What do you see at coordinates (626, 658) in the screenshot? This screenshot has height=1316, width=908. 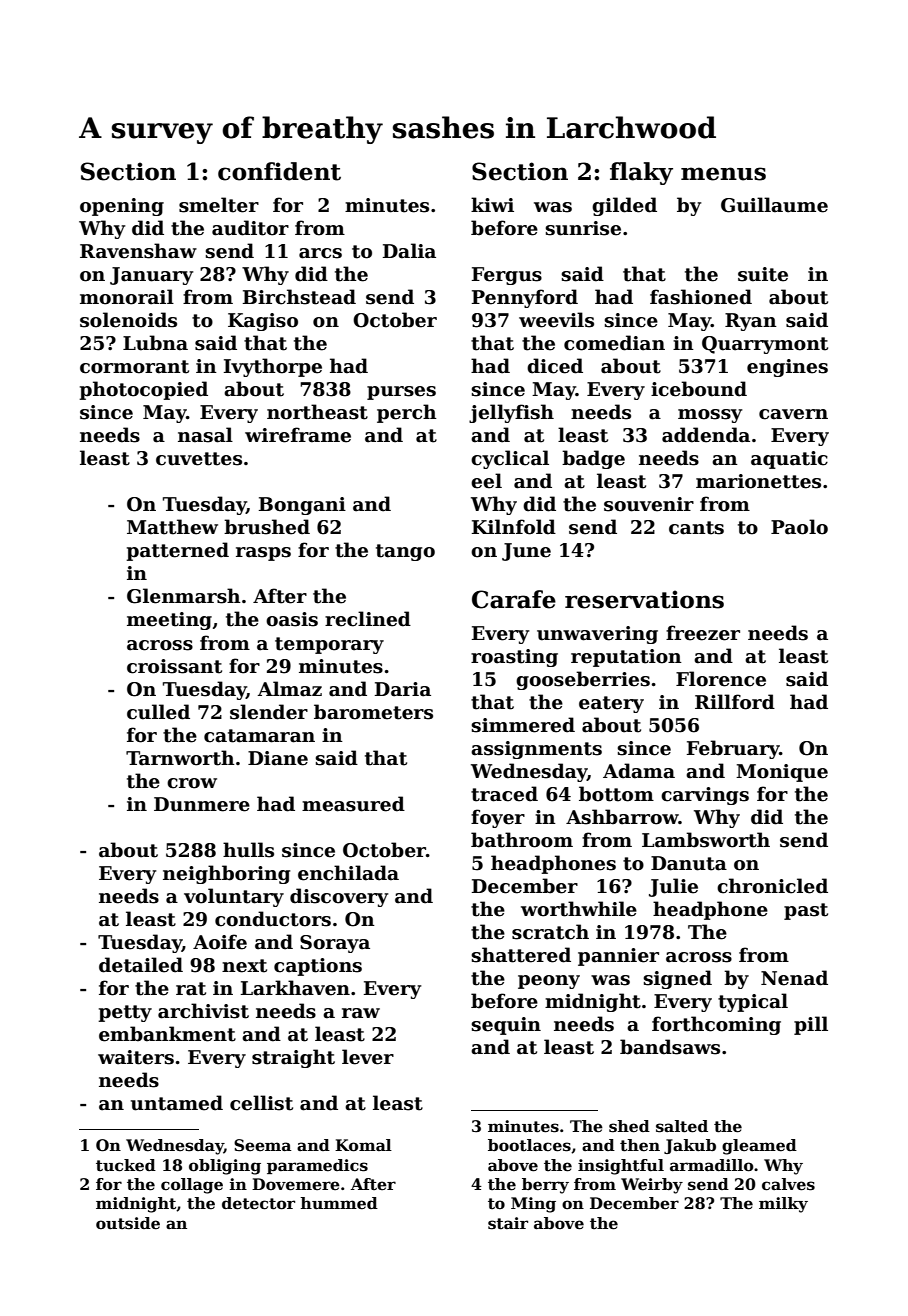 I see `reputation` at bounding box center [626, 658].
